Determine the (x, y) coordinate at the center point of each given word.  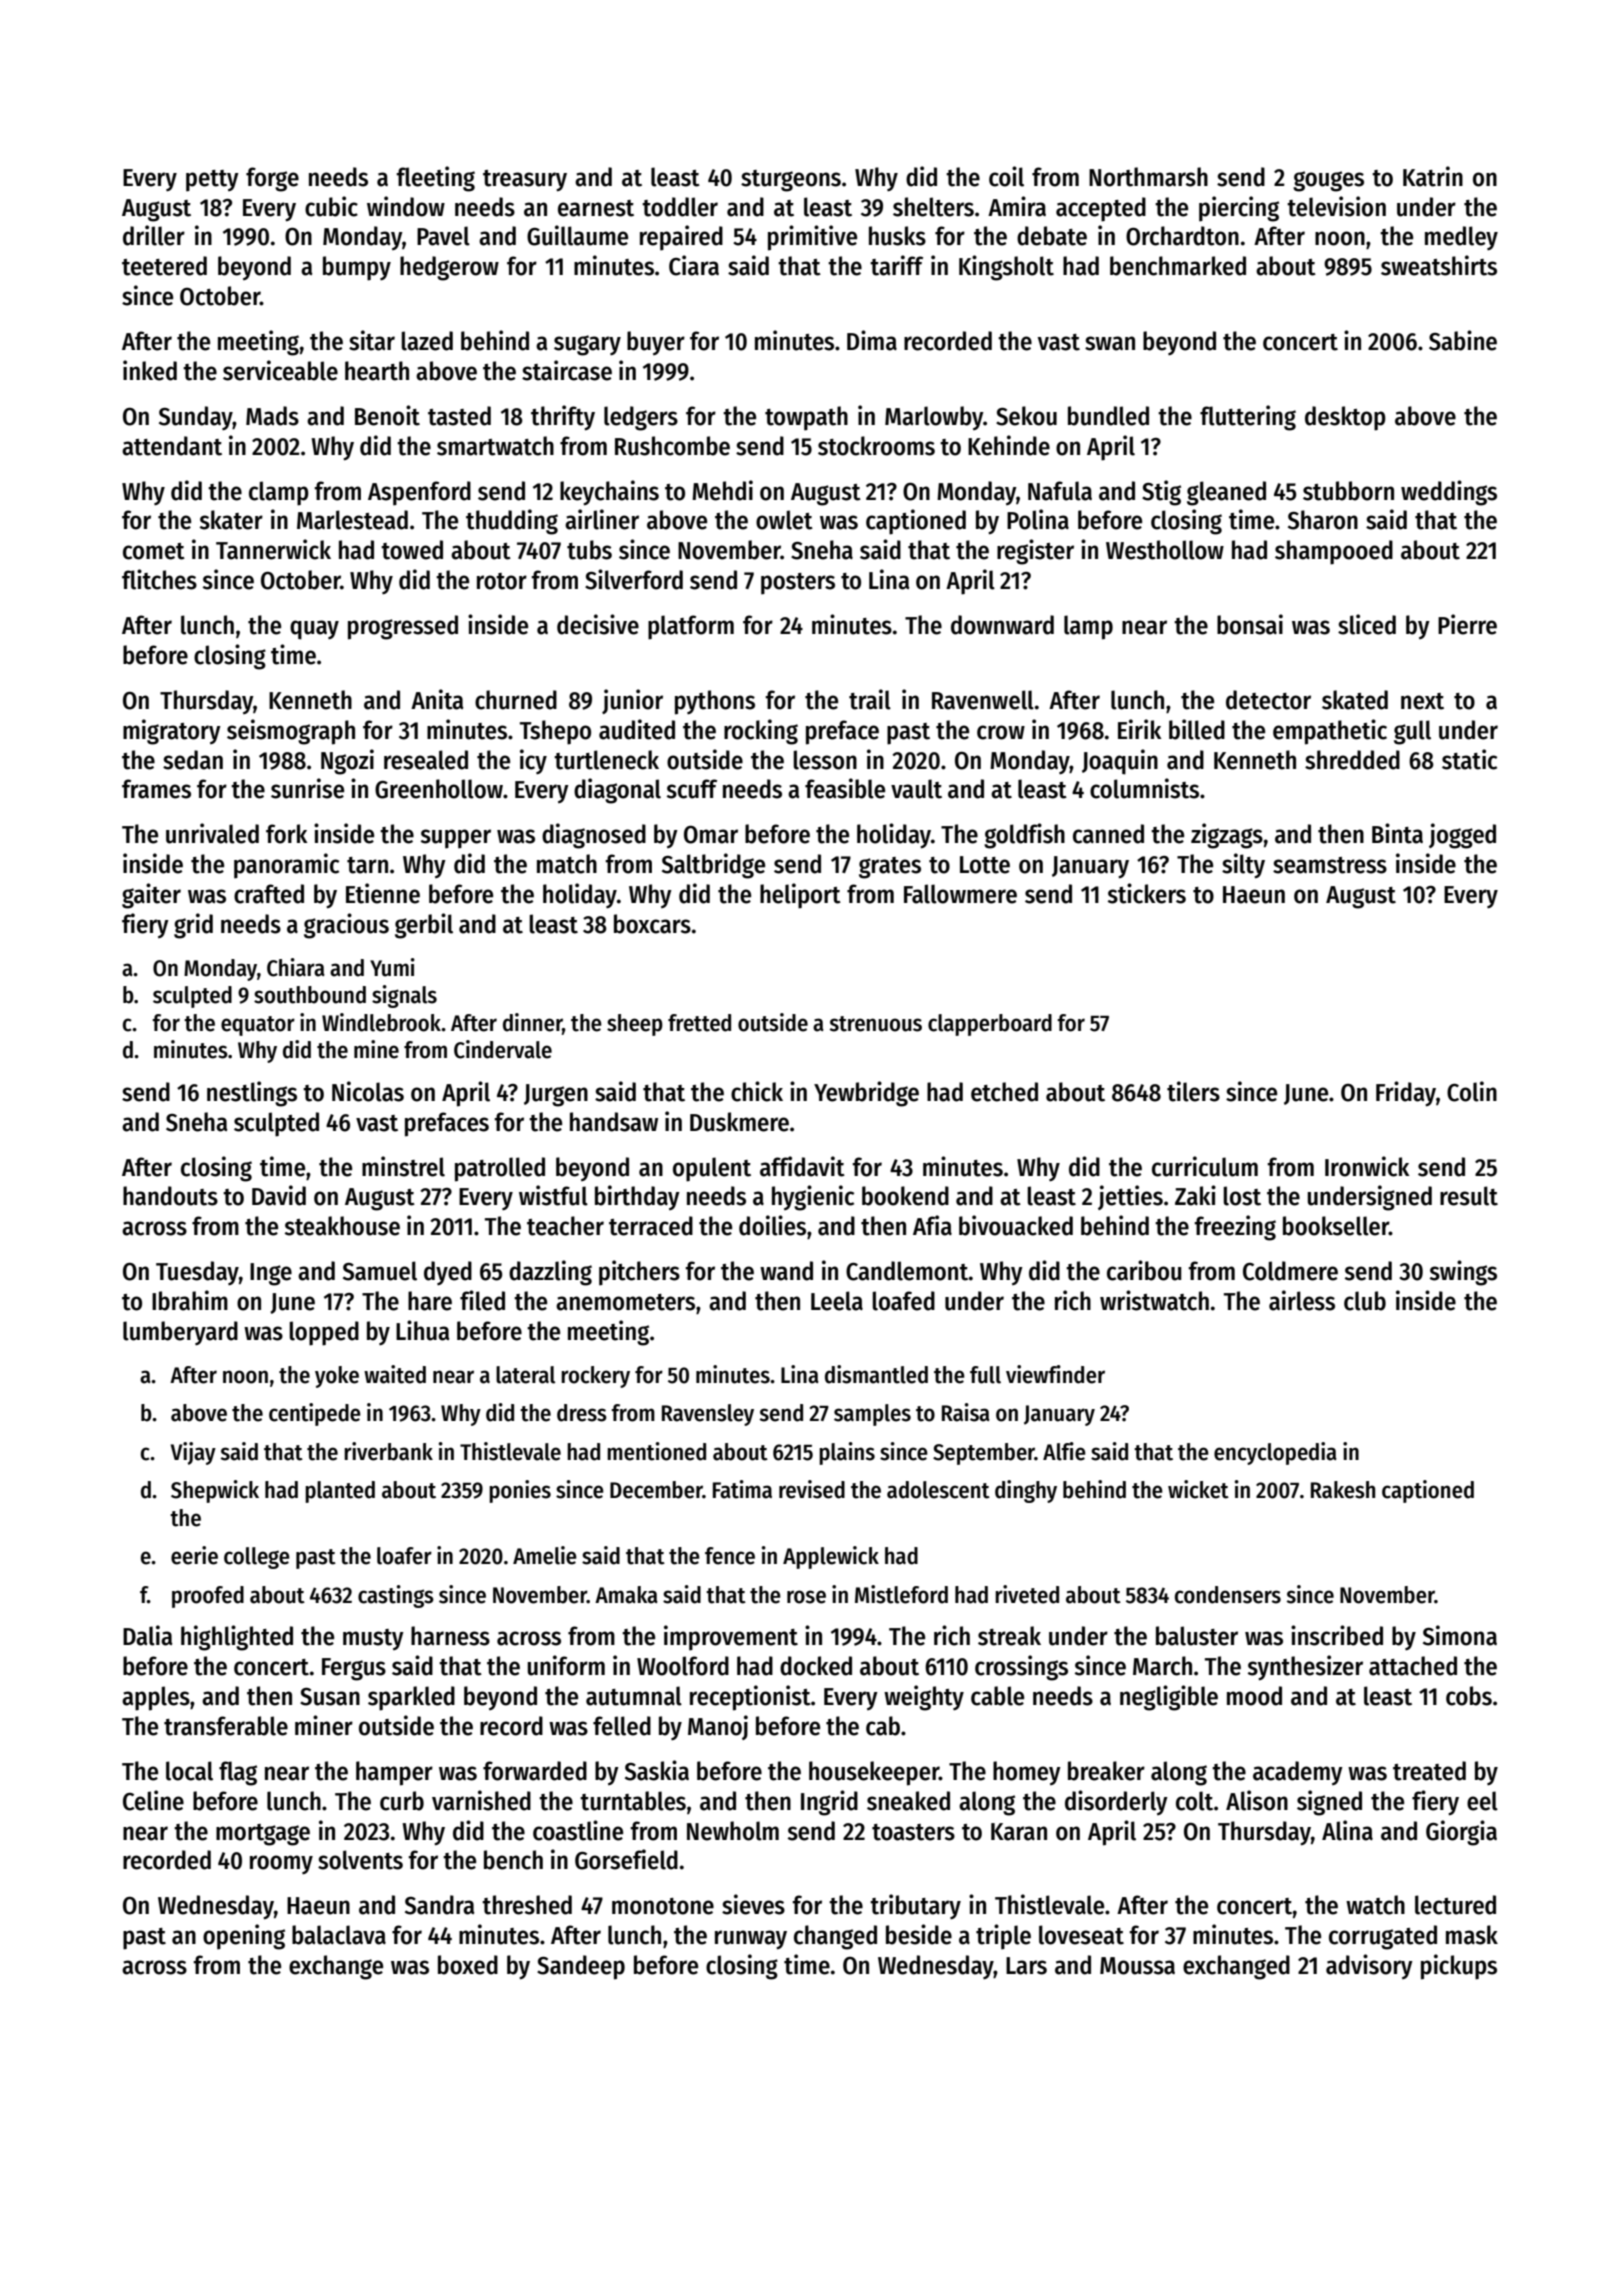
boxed (468, 1965)
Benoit (387, 415)
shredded (1352, 760)
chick (757, 1091)
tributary (915, 1907)
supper (456, 839)
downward (1002, 625)
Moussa (1137, 1966)
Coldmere (1290, 1271)
